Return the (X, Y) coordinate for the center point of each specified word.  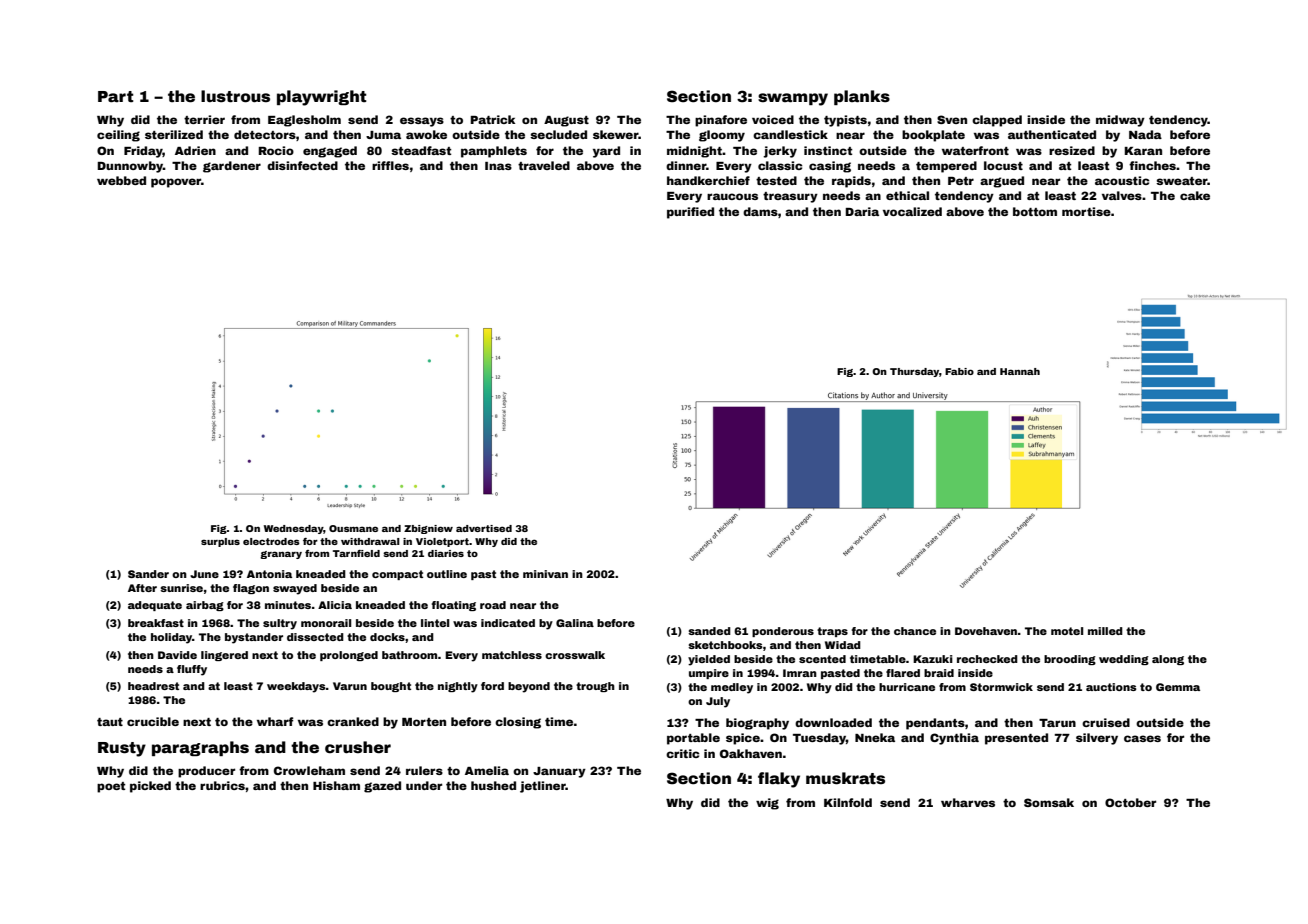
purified (690, 213)
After (142, 588)
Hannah (1020, 371)
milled (1105, 631)
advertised (484, 528)
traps (832, 632)
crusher (358, 747)
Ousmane (353, 528)
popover (176, 183)
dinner (686, 165)
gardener (232, 167)
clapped (997, 121)
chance (915, 631)
